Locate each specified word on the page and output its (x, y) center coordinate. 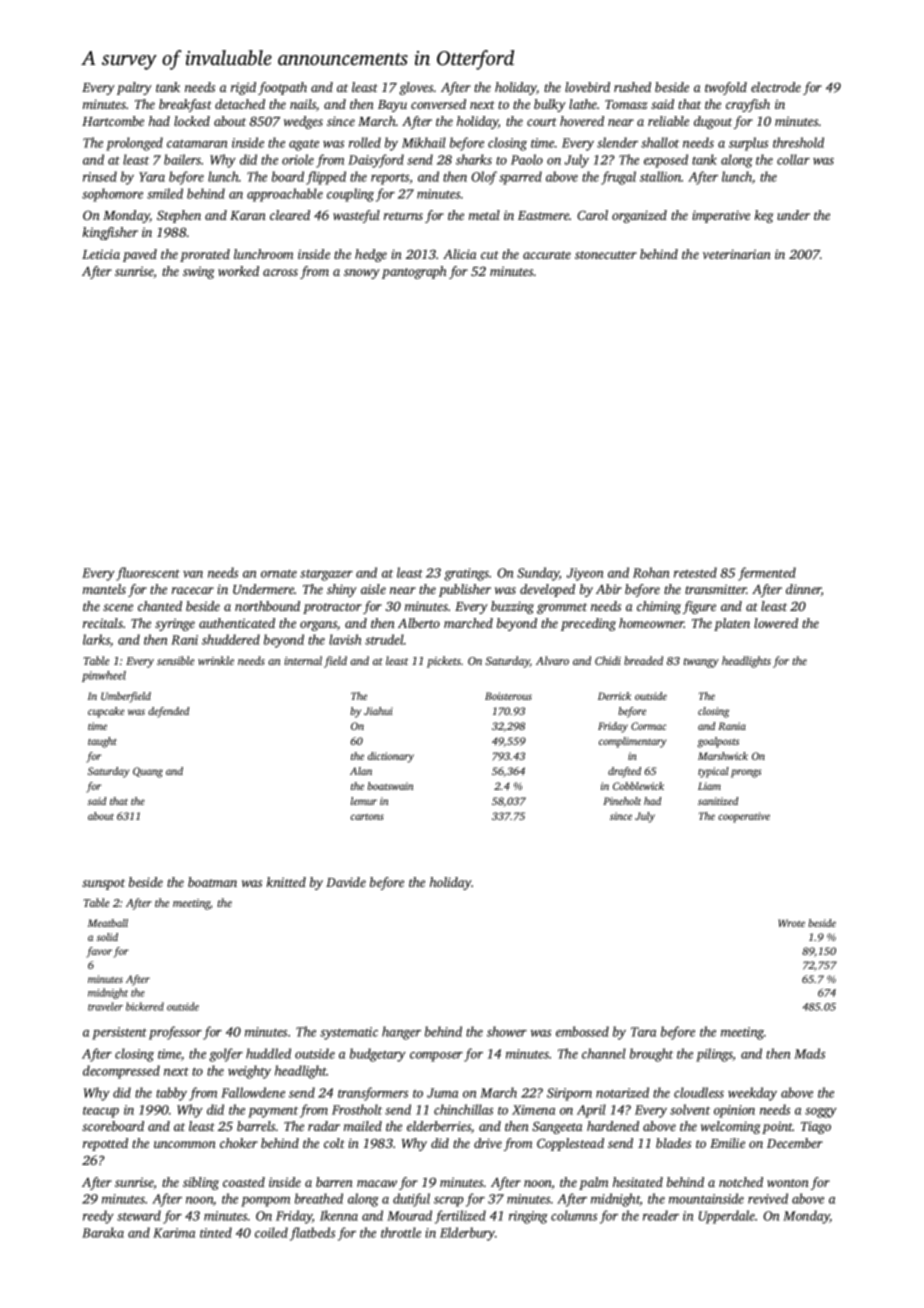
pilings (714, 1055)
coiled (271, 1232)
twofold (726, 88)
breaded (643, 660)
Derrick (614, 696)
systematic (349, 1033)
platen (732, 624)
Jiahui (378, 711)
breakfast (185, 105)
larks (96, 639)
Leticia (101, 254)
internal (303, 660)
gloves (416, 88)
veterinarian (737, 254)
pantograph (414, 272)
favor (99, 952)
